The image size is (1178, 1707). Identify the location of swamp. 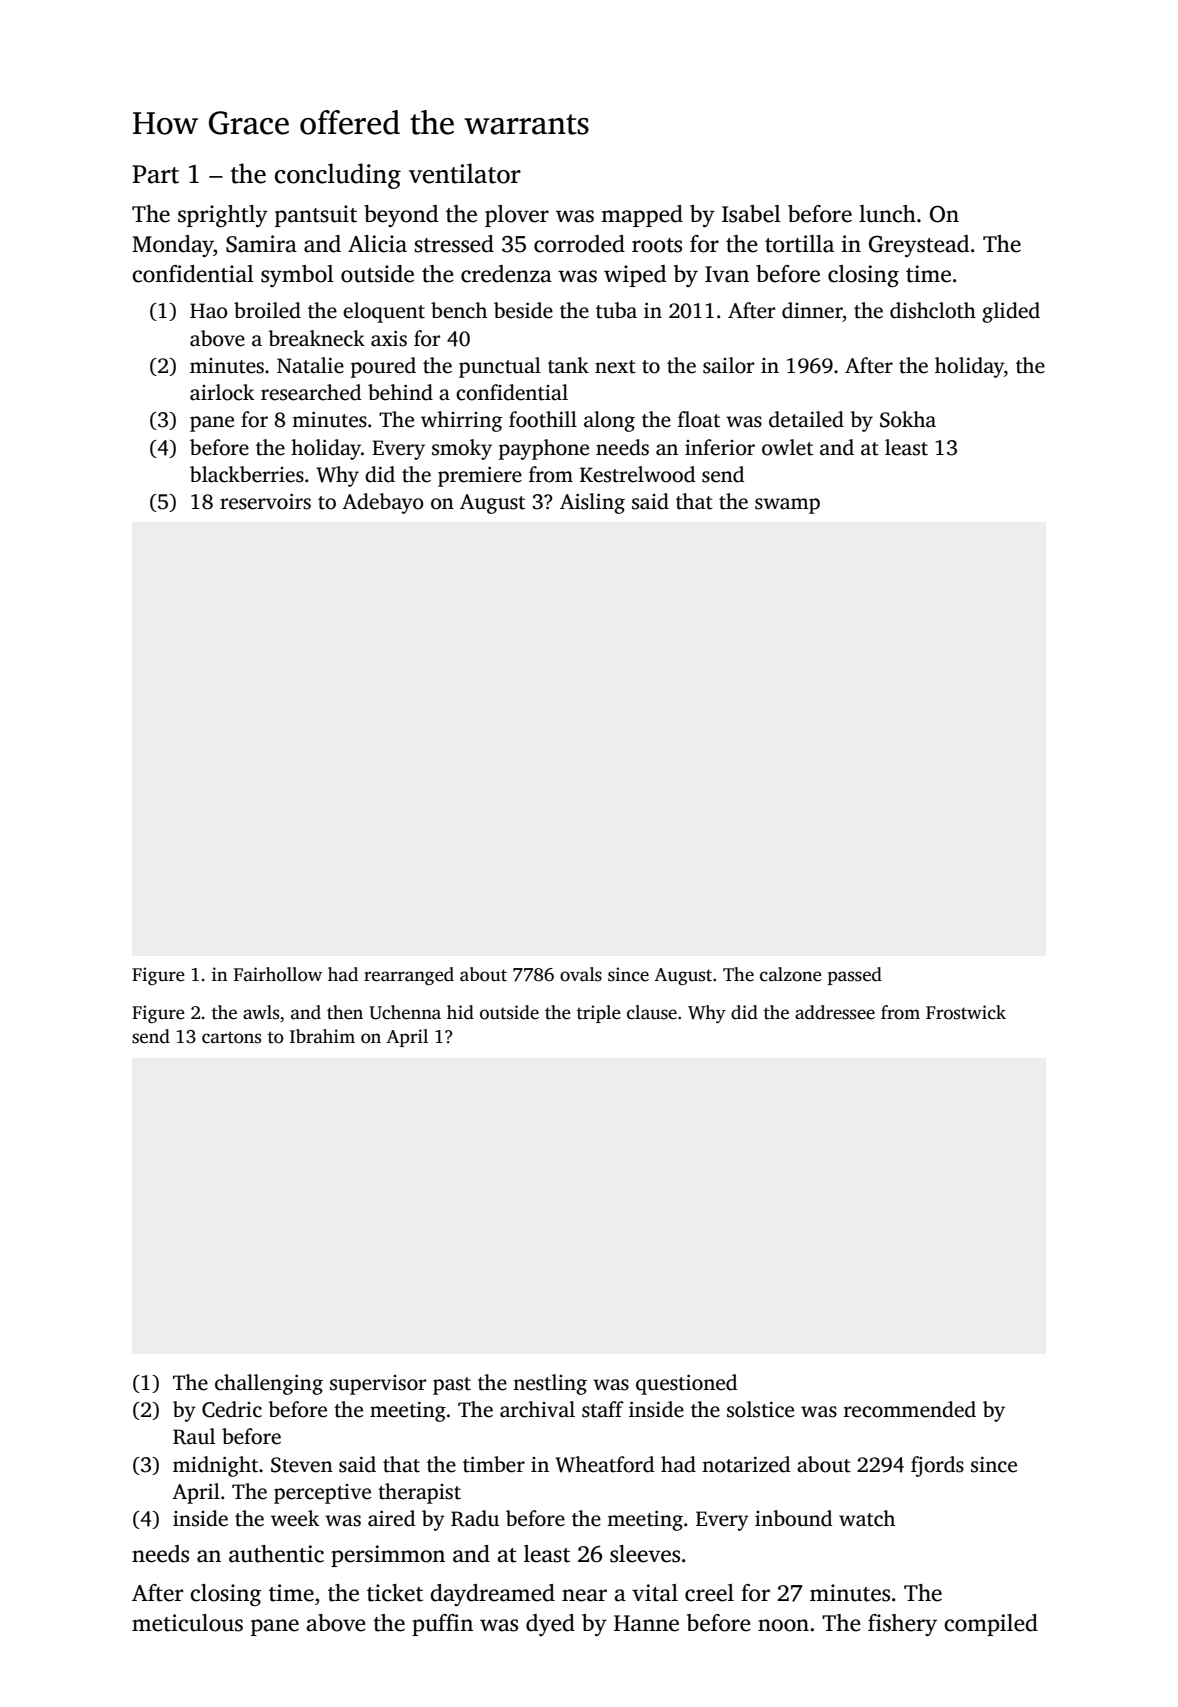
(787, 506).
